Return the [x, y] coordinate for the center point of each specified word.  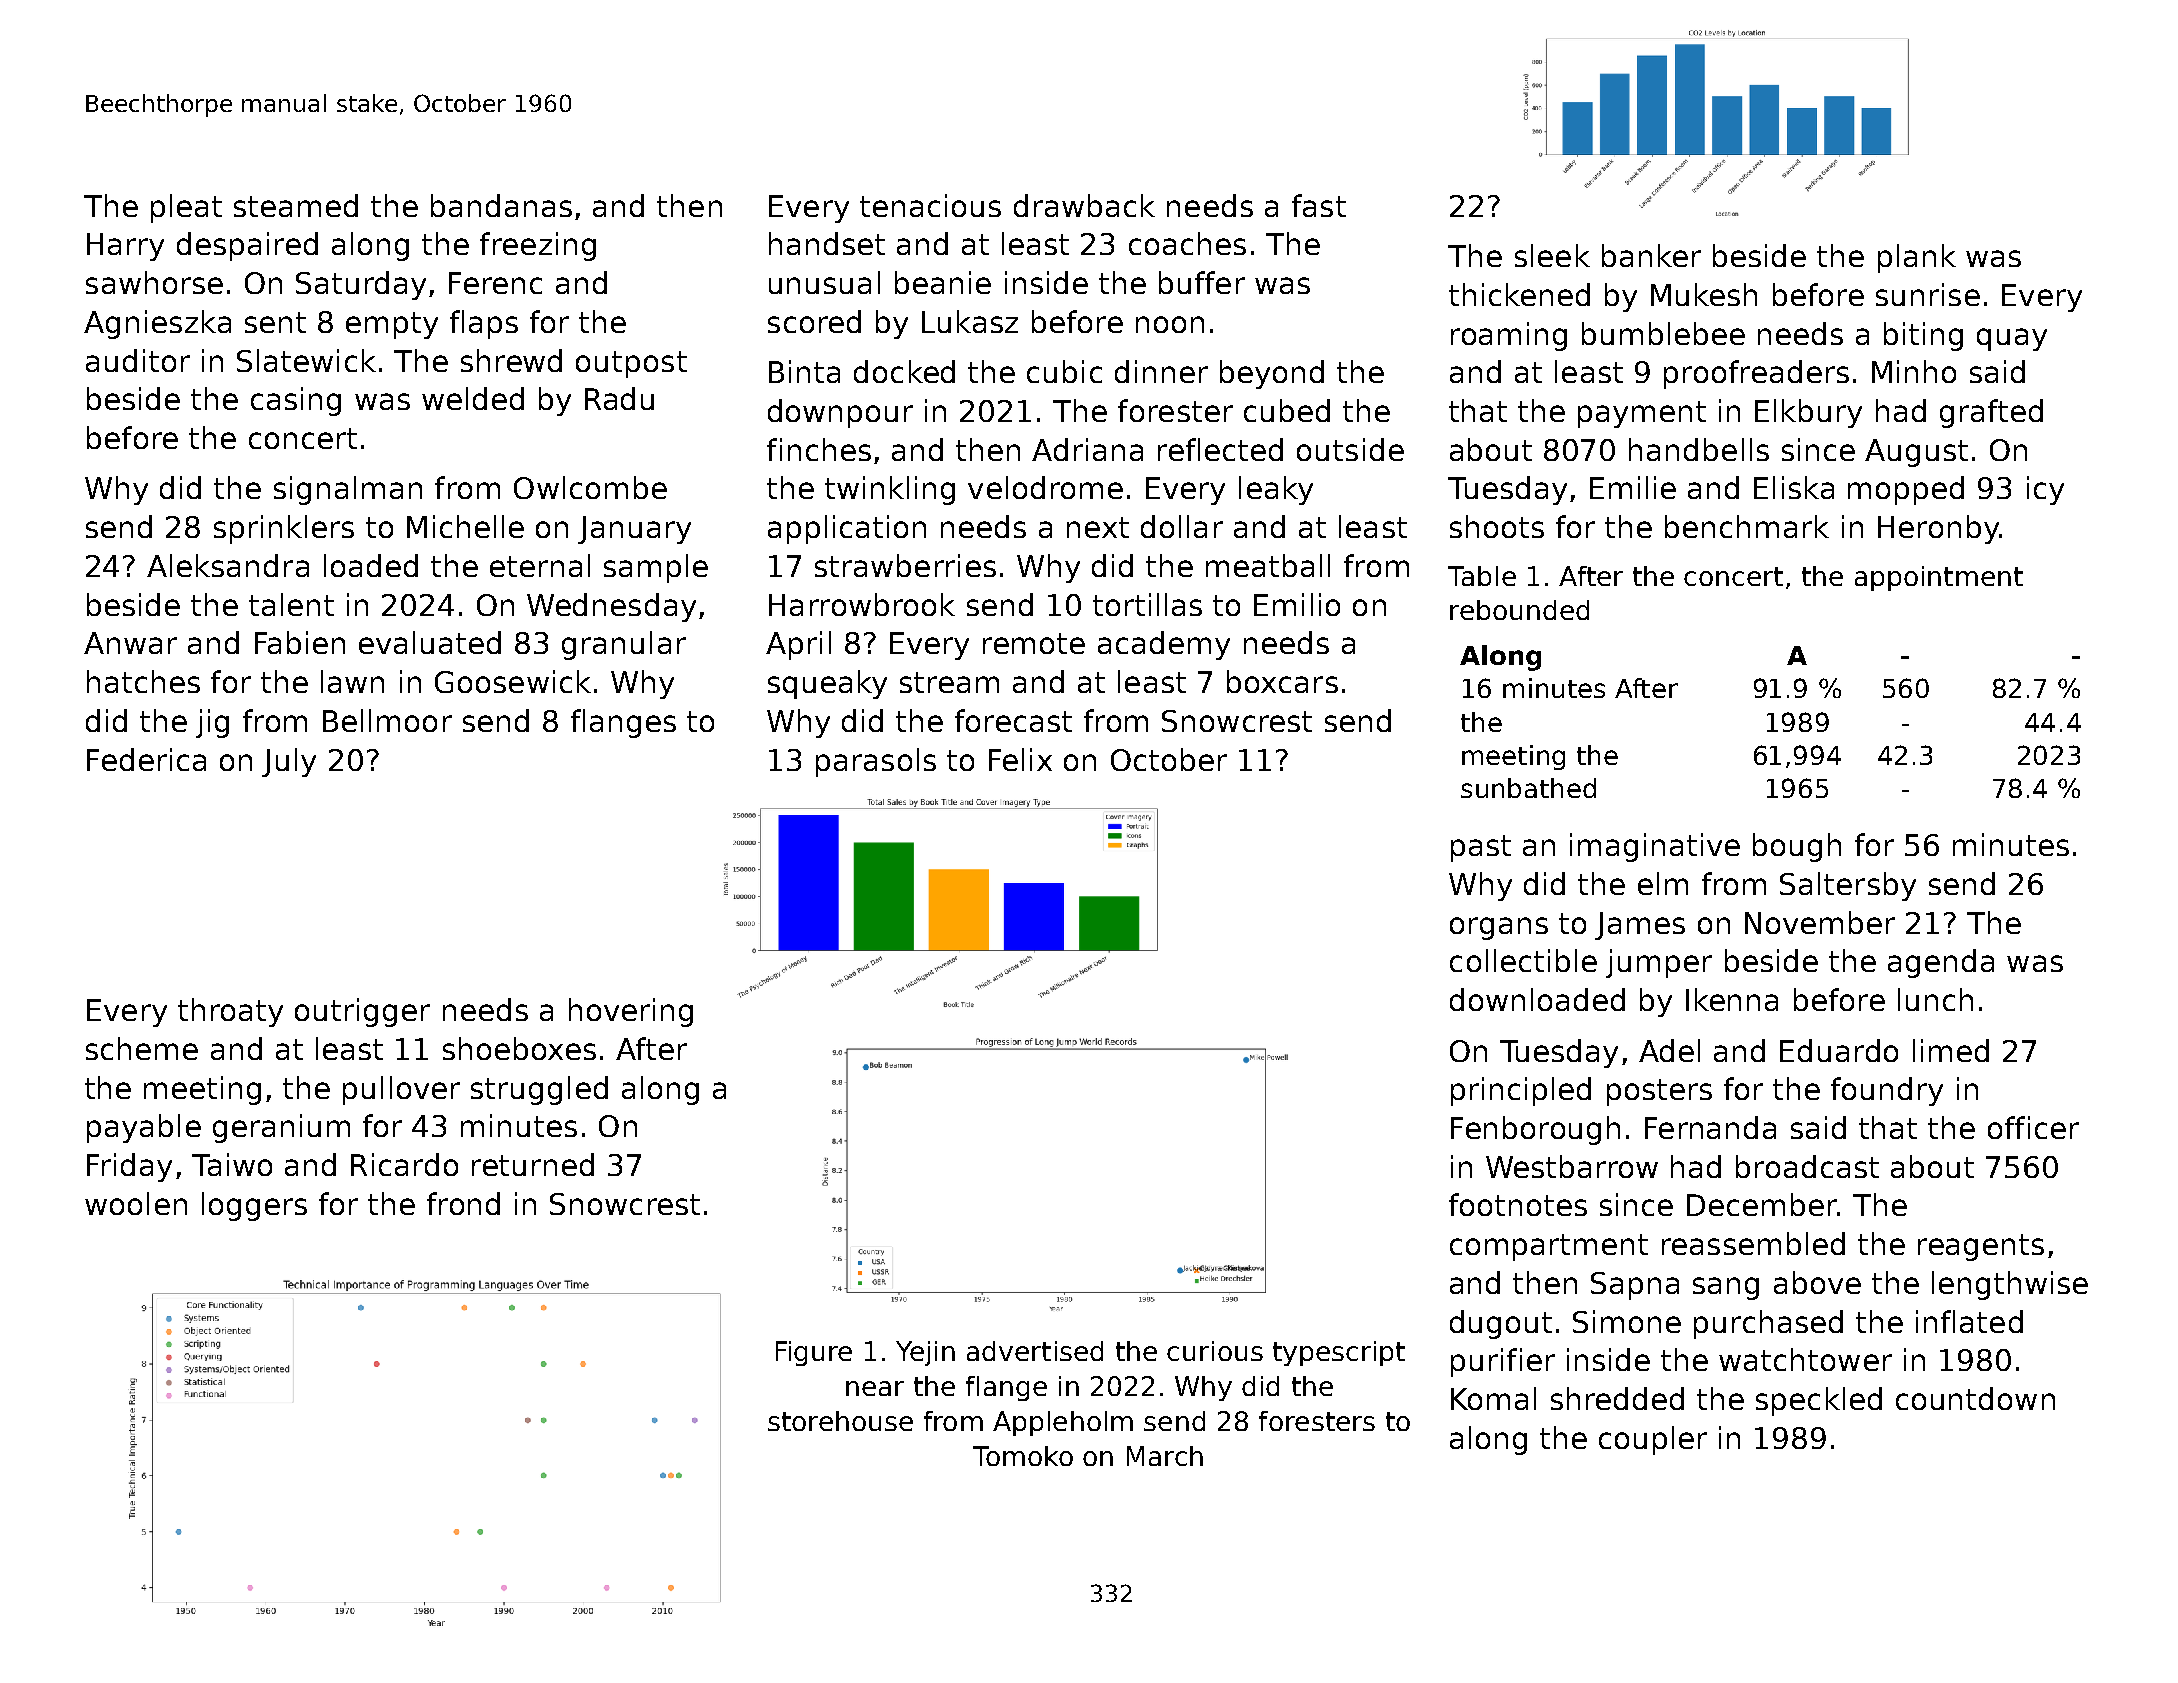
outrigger [362, 1012]
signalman [348, 490]
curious [1215, 1351]
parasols [876, 762]
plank [1917, 258]
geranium [281, 1128]
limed [1951, 1050]
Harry [125, 247]
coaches [1187, 243]
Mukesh [1704, 294]
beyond [1272, 374]
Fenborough [1535, 1130]
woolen [136, 1203]
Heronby [1938, 529]
